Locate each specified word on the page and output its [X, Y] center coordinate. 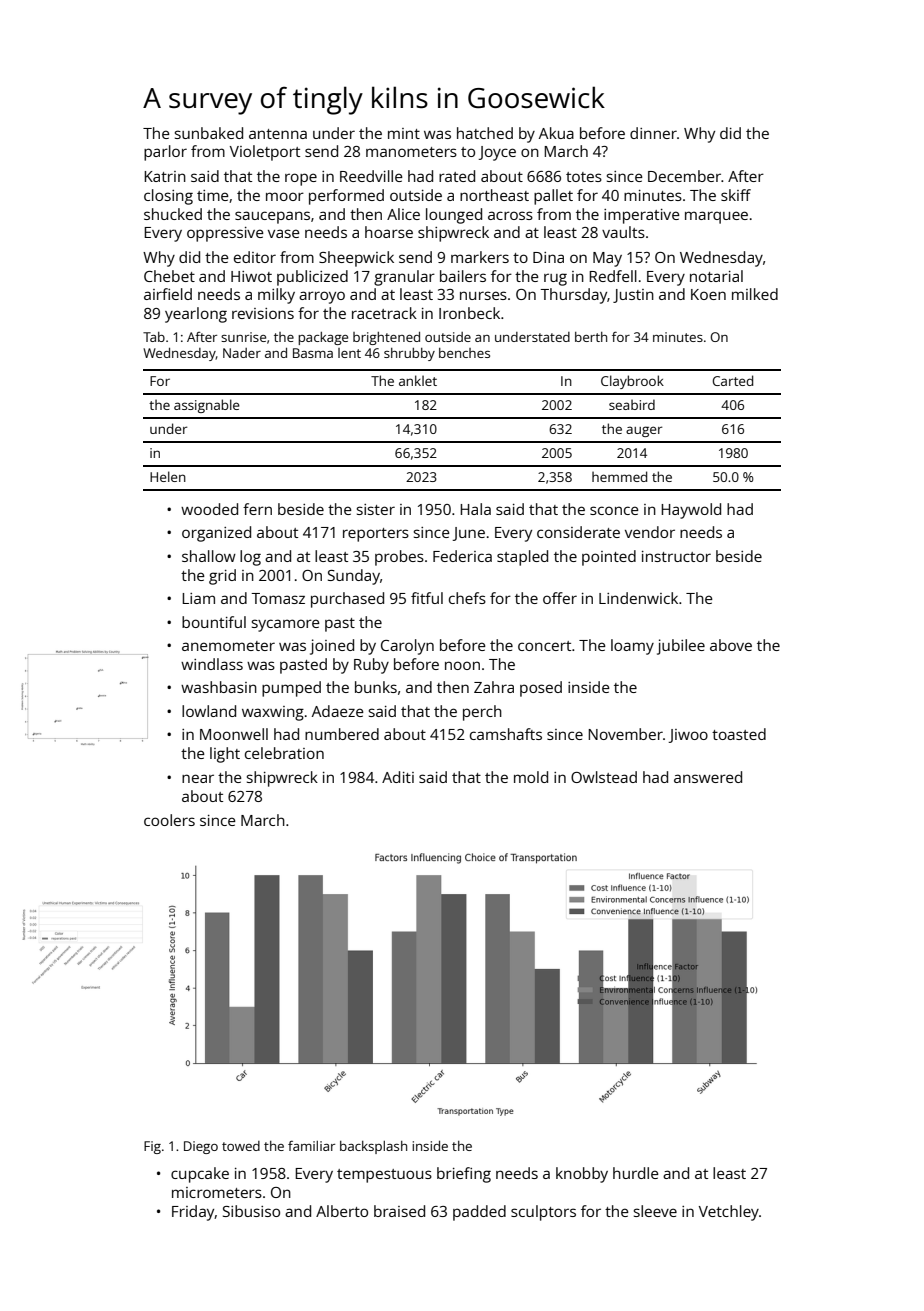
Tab [154, 337]
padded [479, 1213]
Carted [733, 380]
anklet [418, 380]
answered [708, 777]
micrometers [217, 1192]
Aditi [398, 777]
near [198, 778]
